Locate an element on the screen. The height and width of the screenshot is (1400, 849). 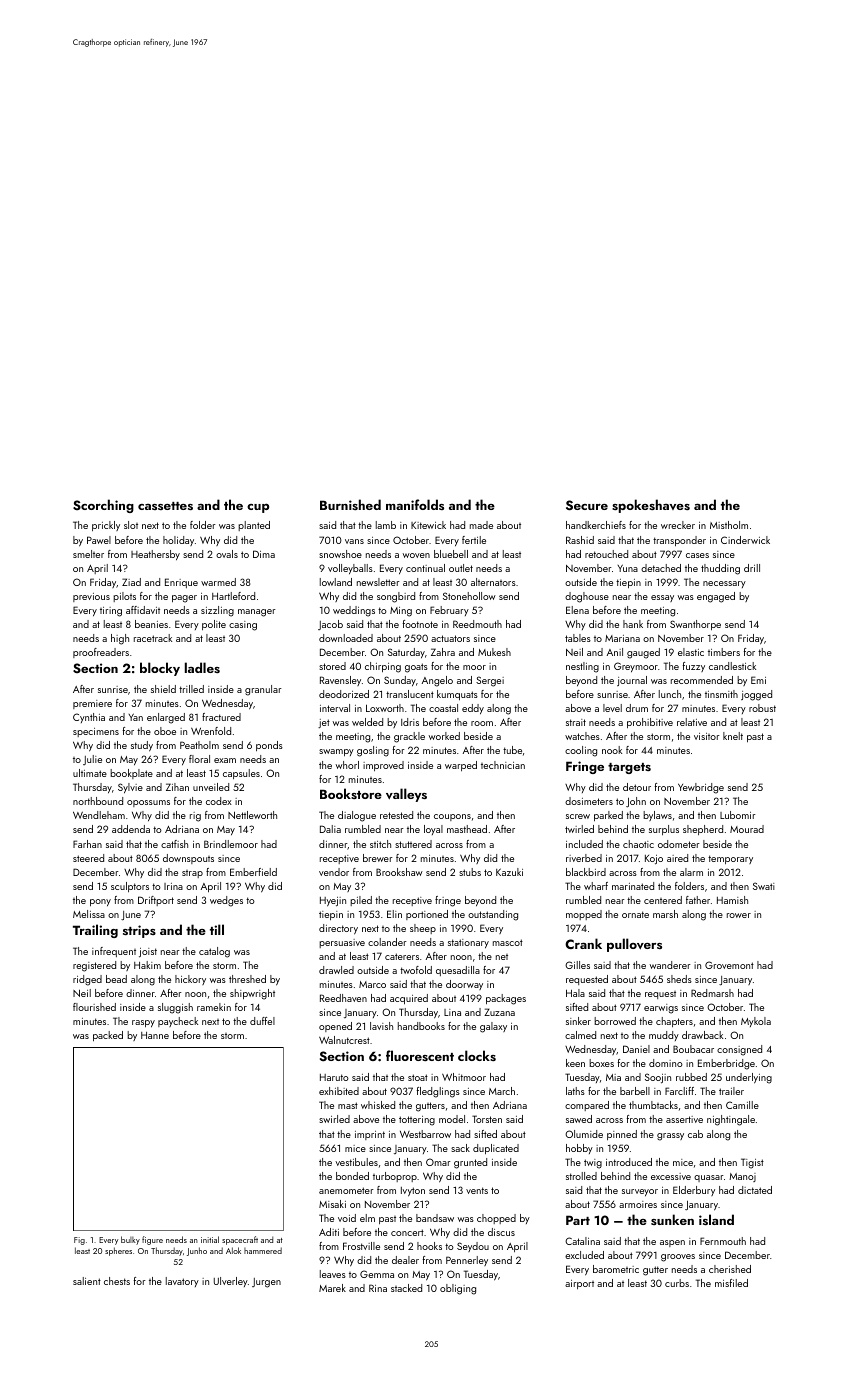
ridged is located at coordinates (87, 980).
